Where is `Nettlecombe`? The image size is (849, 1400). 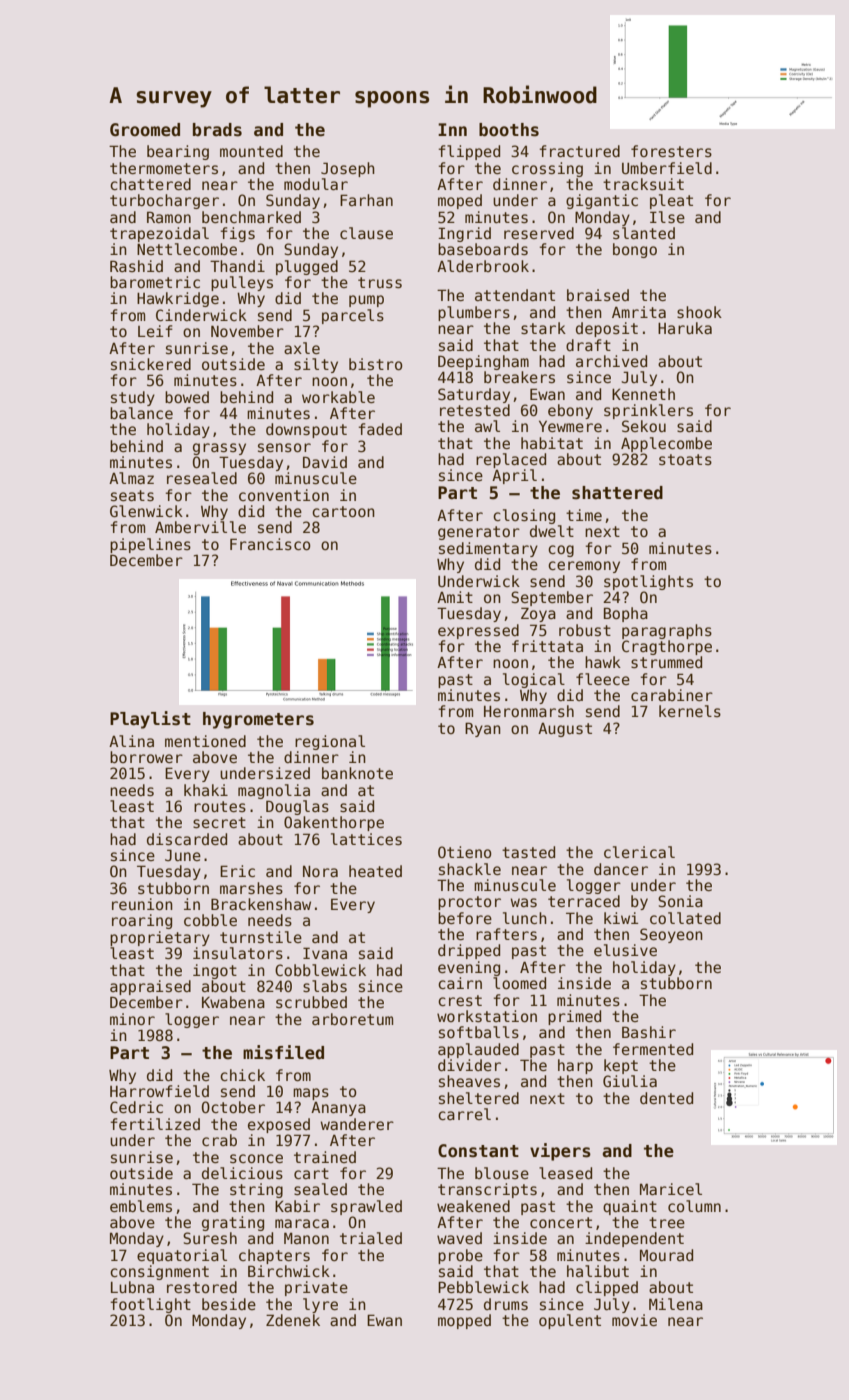
Nettlecombe is located at coordinates (187, 249).
